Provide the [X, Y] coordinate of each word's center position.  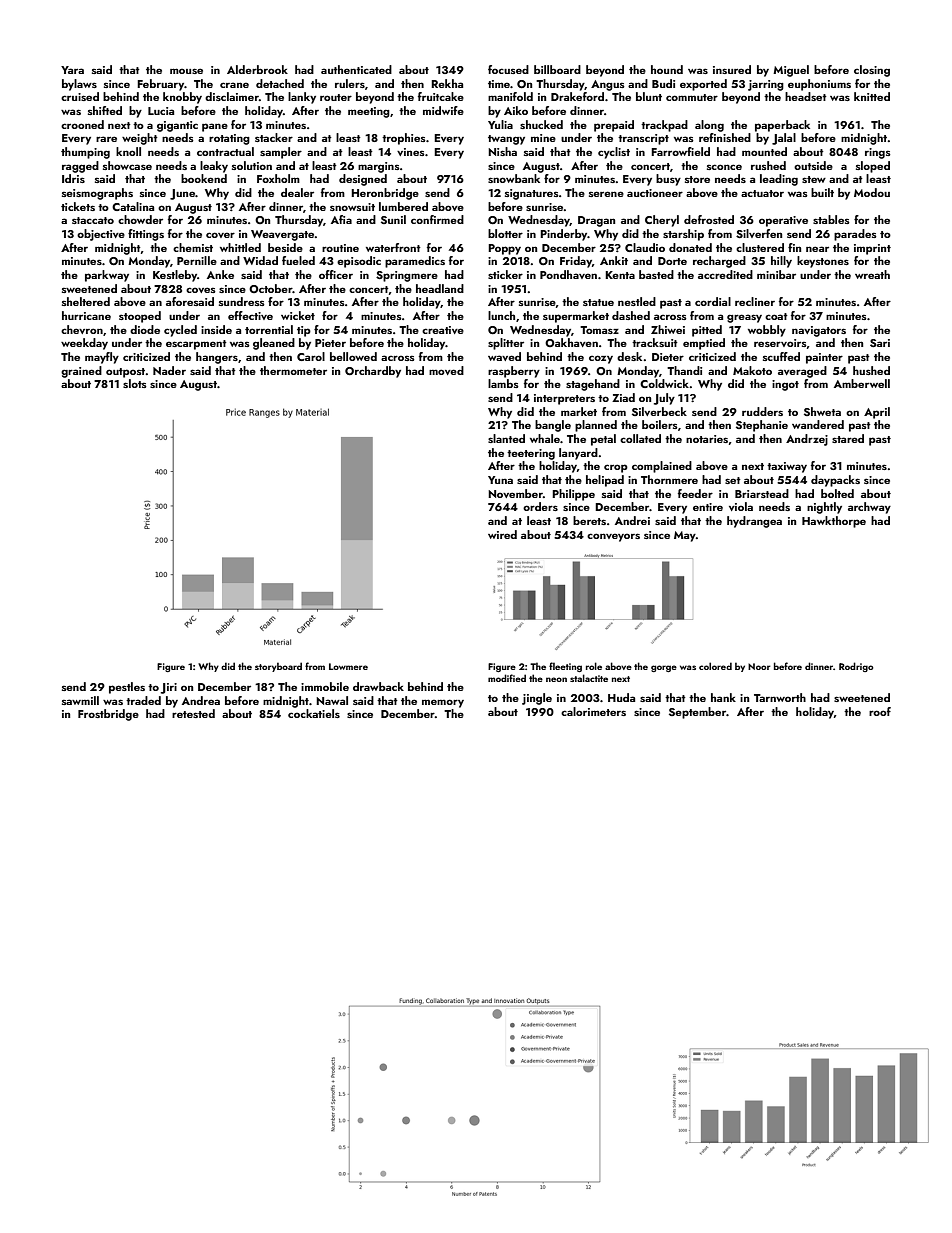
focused [508, 69]
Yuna [500, 480]
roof [880, 711]
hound [667, 69]
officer [336, 274]
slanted [506, 438]
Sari [880, 343]
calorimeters [593, 711]
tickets [78, 206]
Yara [72, 70]
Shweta [822, 411]
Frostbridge [108, 715]
